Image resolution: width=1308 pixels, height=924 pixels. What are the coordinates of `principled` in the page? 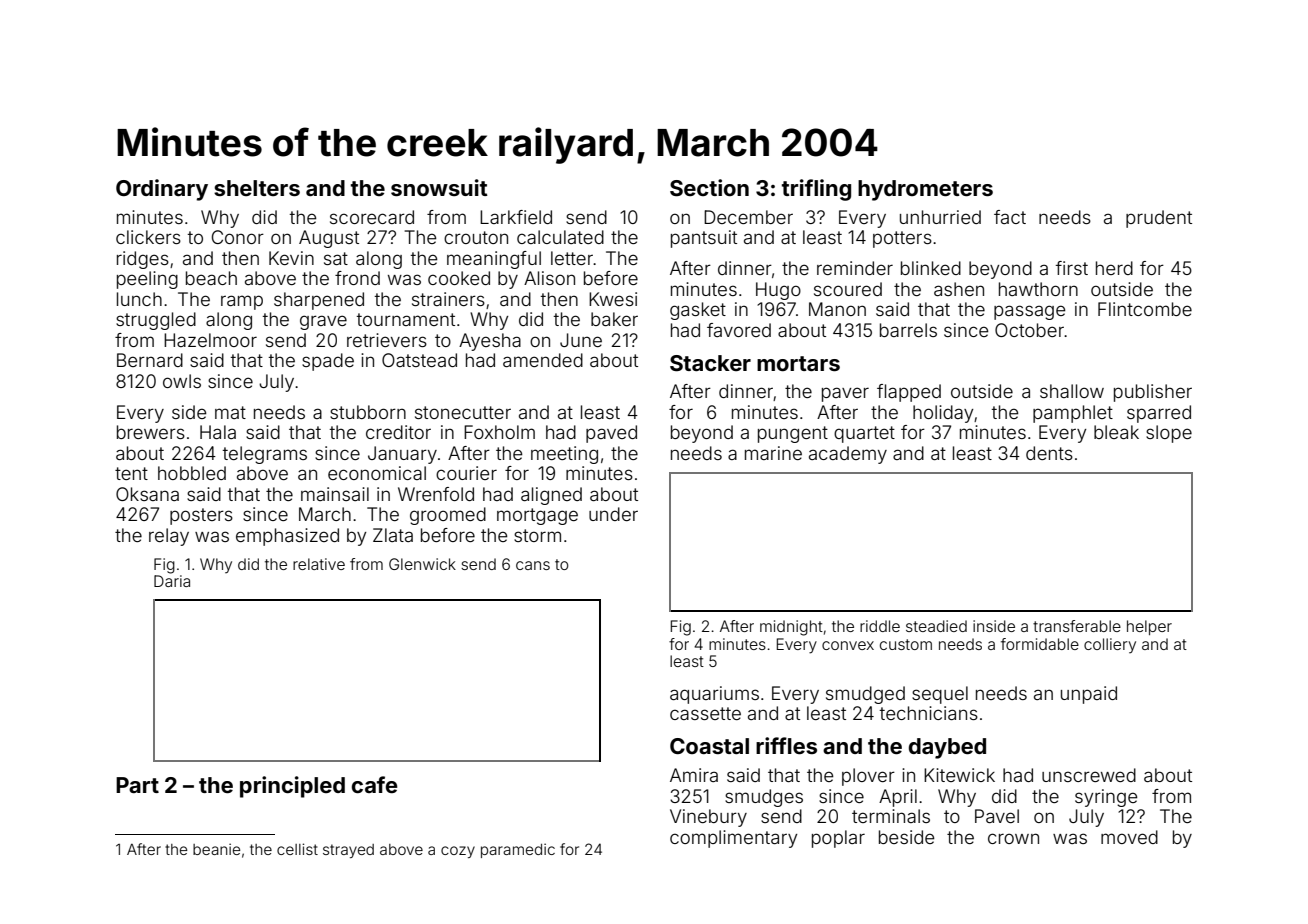 It's located at (292, 787).
